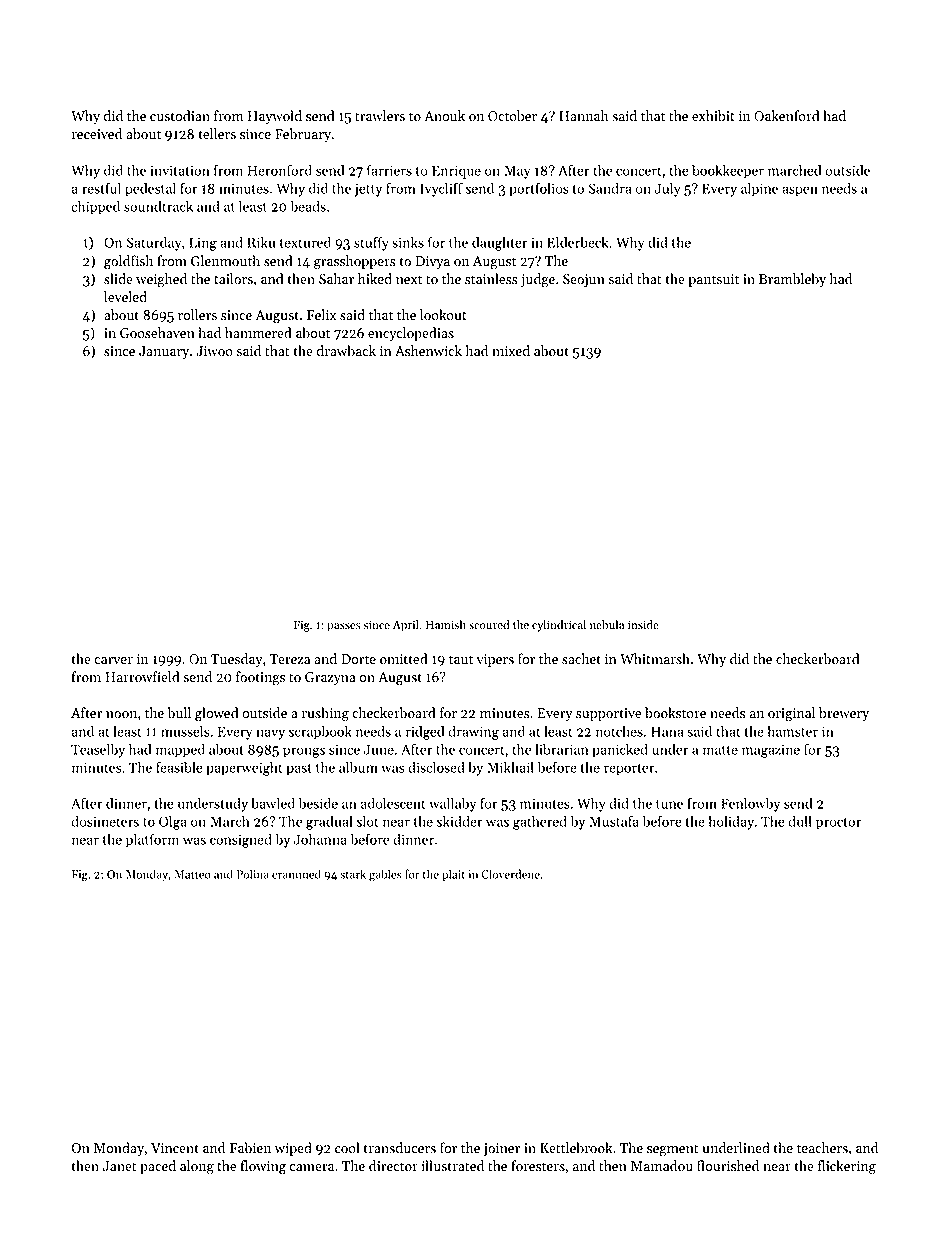  Describe the element at coordinates (428, 351) in the screenshot. I see `Ashenwick` at that location.
